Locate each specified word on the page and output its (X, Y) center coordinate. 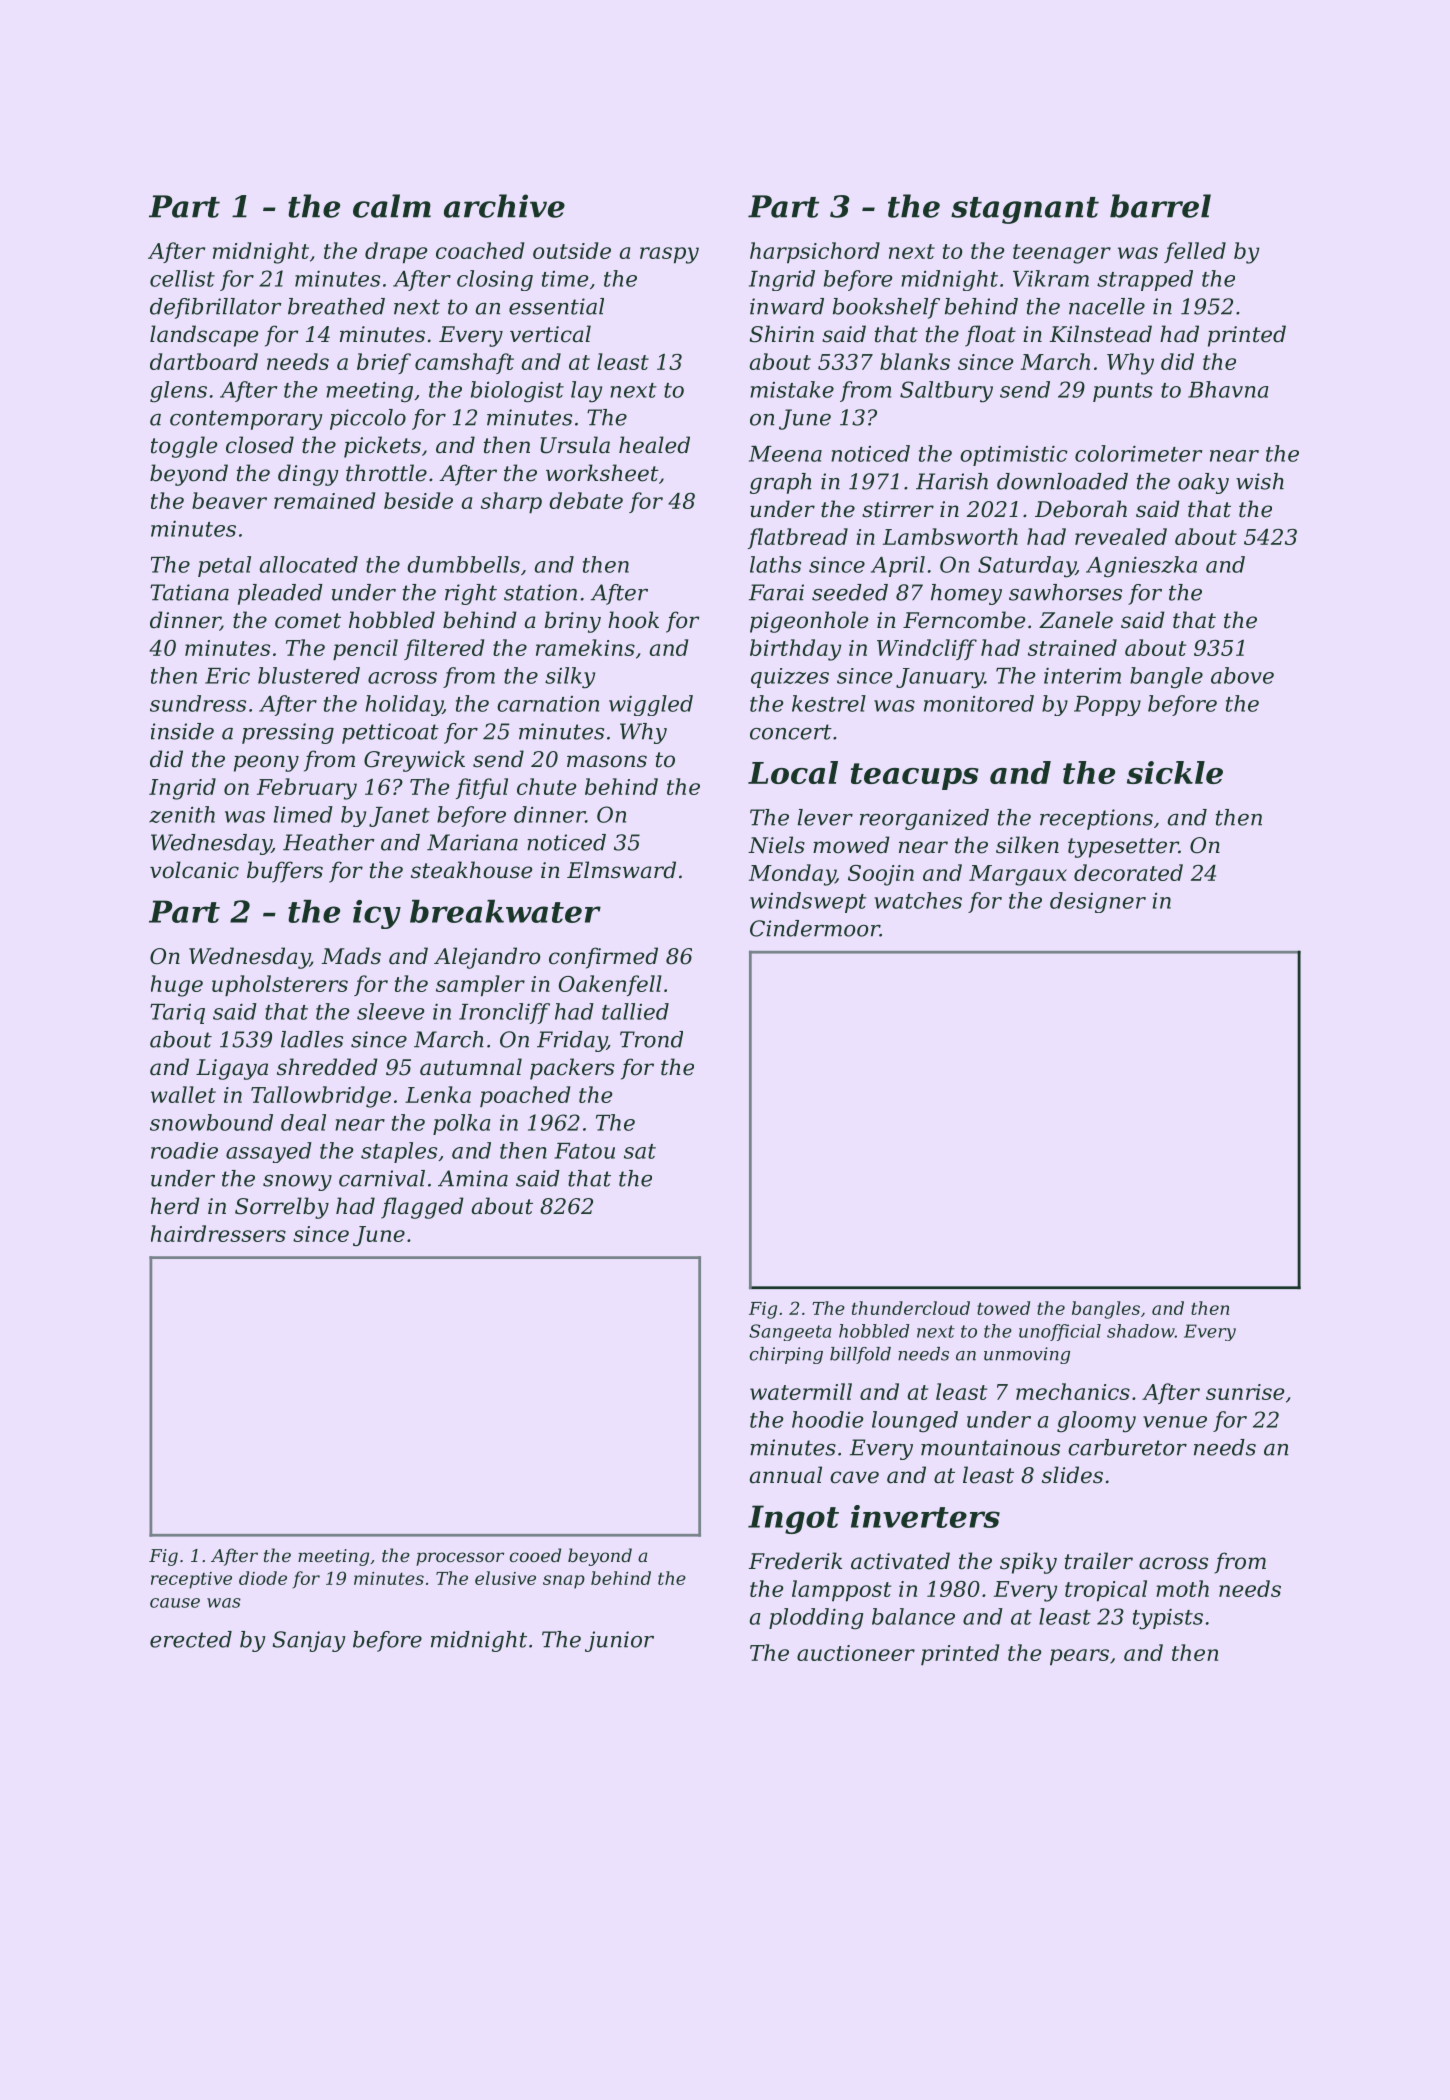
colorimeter (1138, 453)
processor (460, 1559)
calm (392, 206)
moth (1182, 1588)
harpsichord (815, 252)
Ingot (793, 1519)
